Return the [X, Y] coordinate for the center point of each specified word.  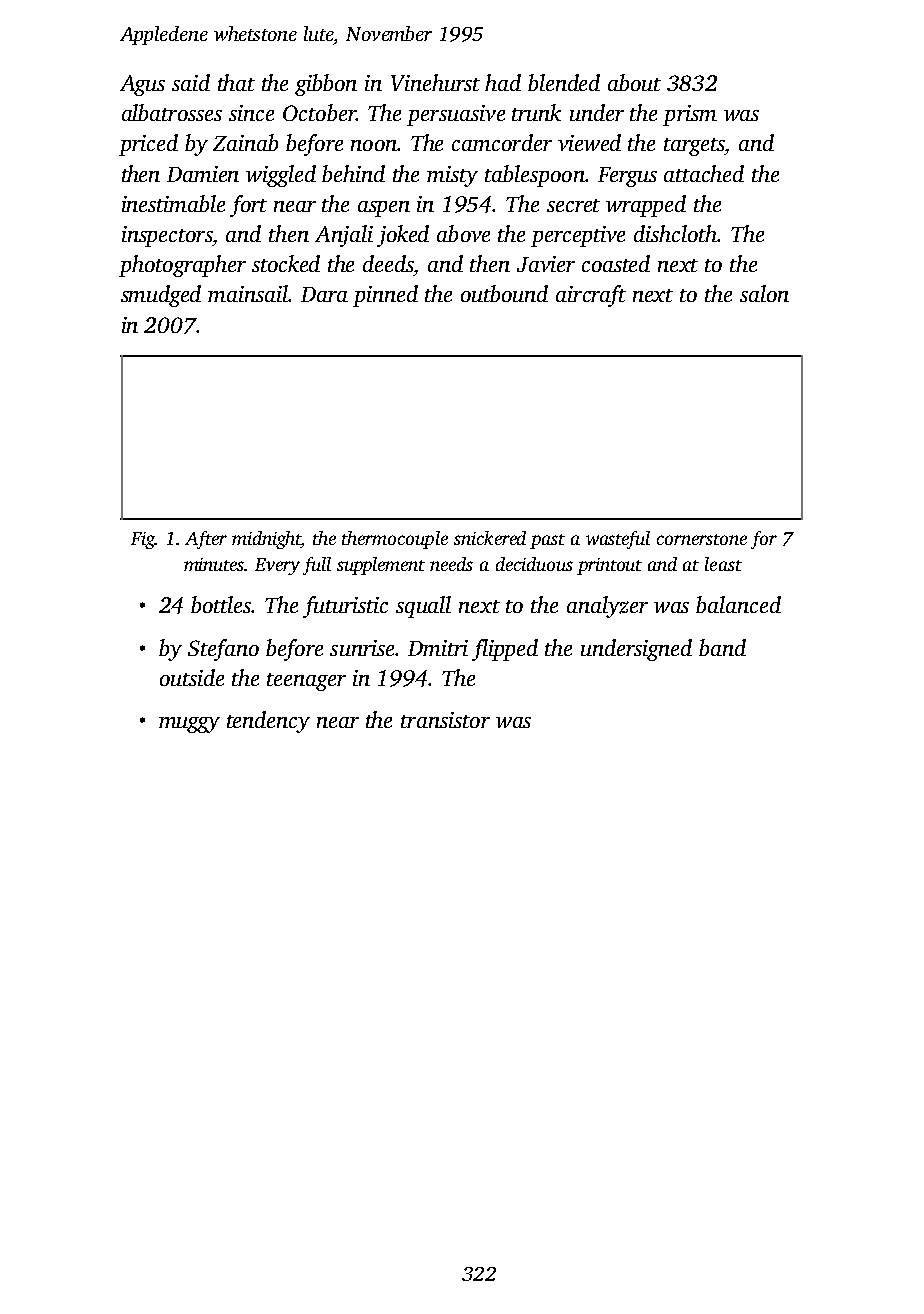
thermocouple [395, 540]
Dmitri [438, 648]
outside [192, 677]
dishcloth [675, 233]
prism [690, 115]
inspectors [167, 236]
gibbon [326, 85]
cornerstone [702, 539]
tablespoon [535, 176]
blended [564, 82]
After [206, 540]
